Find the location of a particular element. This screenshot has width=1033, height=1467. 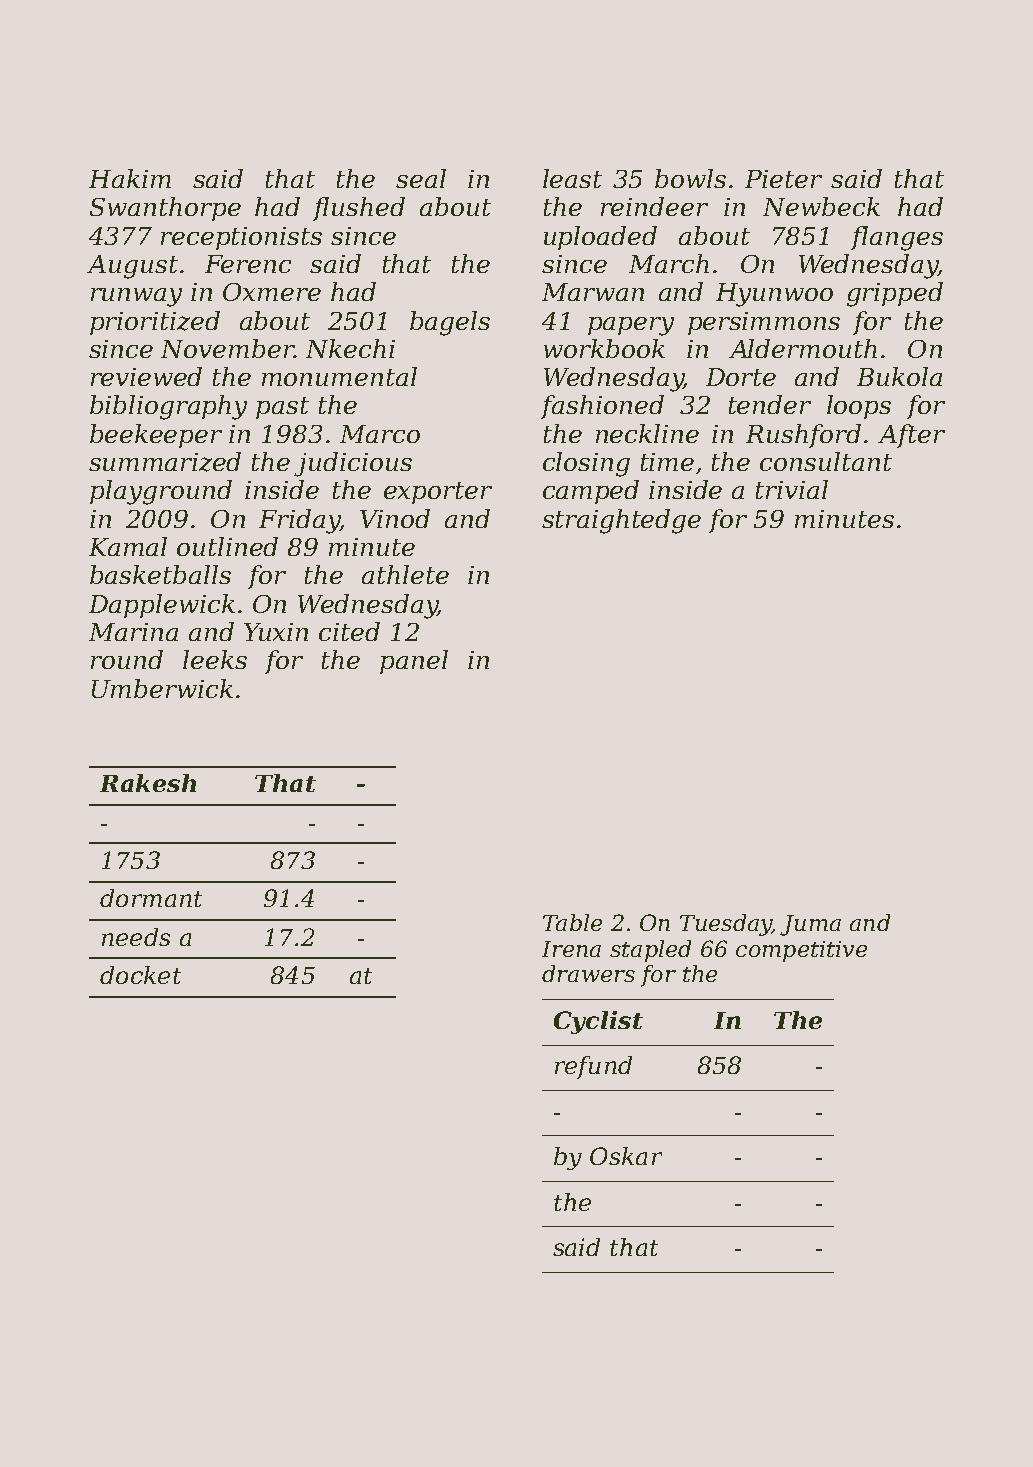

docket is located at coordinates (140, 975).
